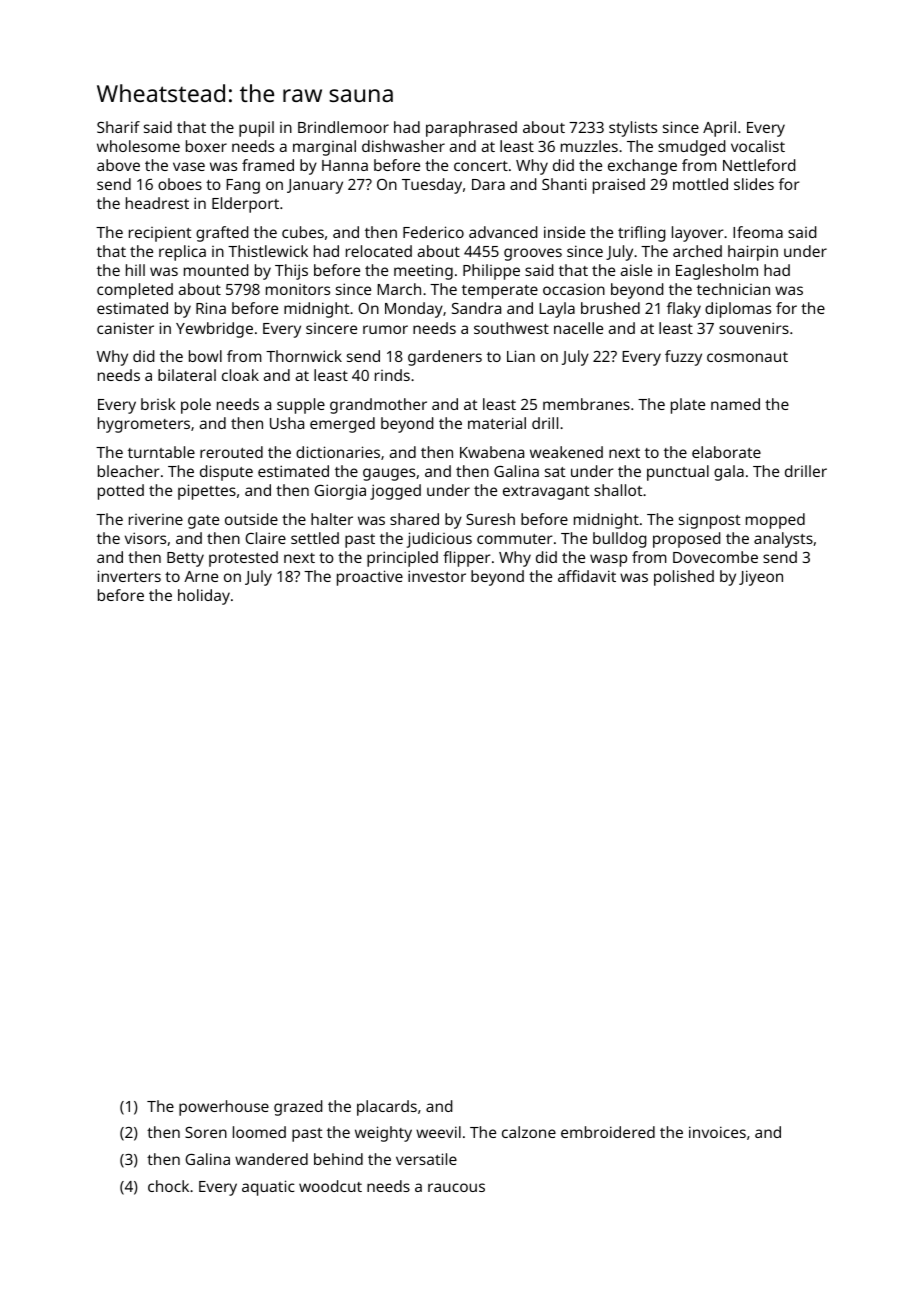 This screenshot has width=924, height=1308. Describe the element at coordinates (717, 1132) in the screenshot. I see `invoices` at that location.
